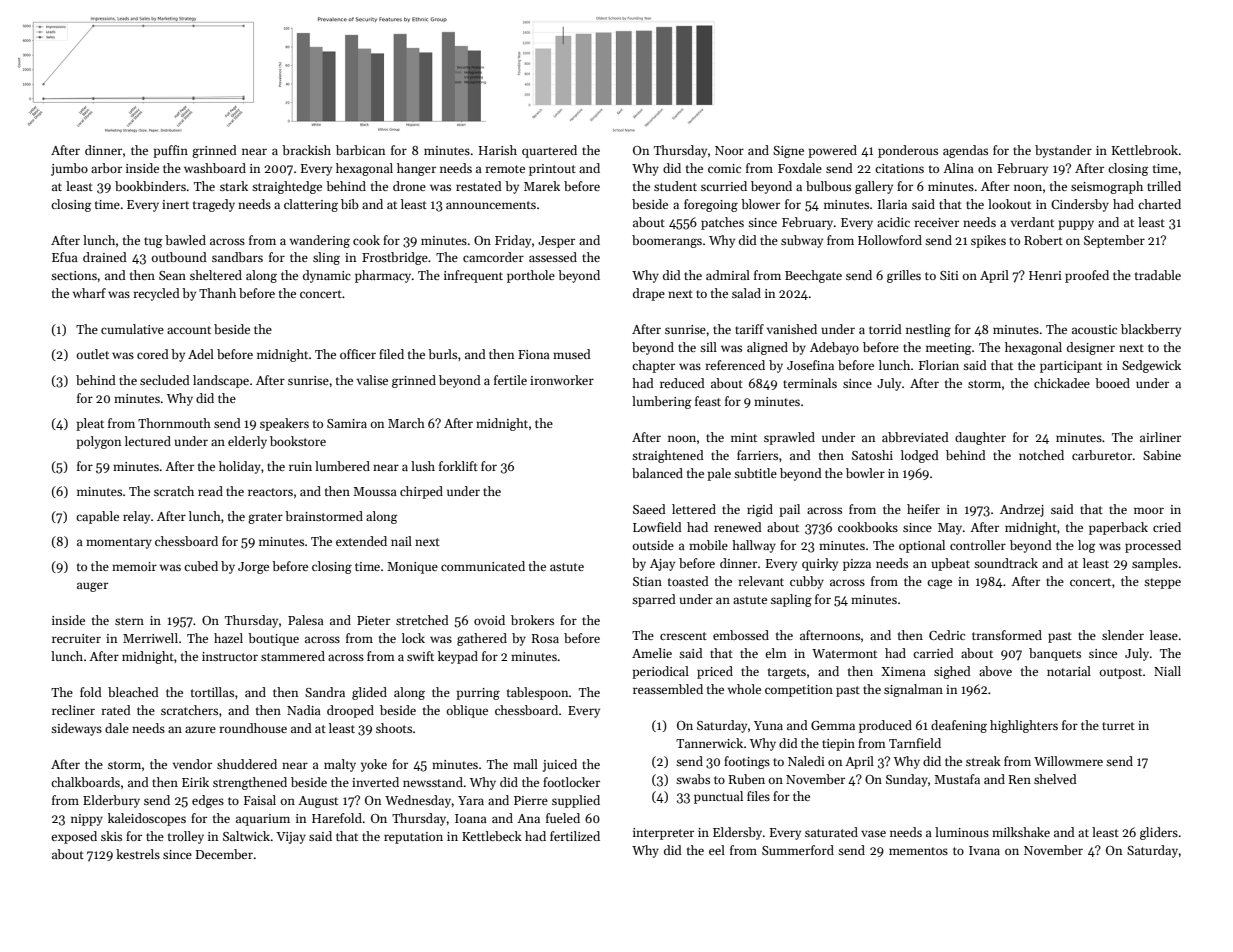 The height and width of the document is (952, 1233). Describe the element at coordinates (291, 838) in the document. I see `Vijay` at that location.
